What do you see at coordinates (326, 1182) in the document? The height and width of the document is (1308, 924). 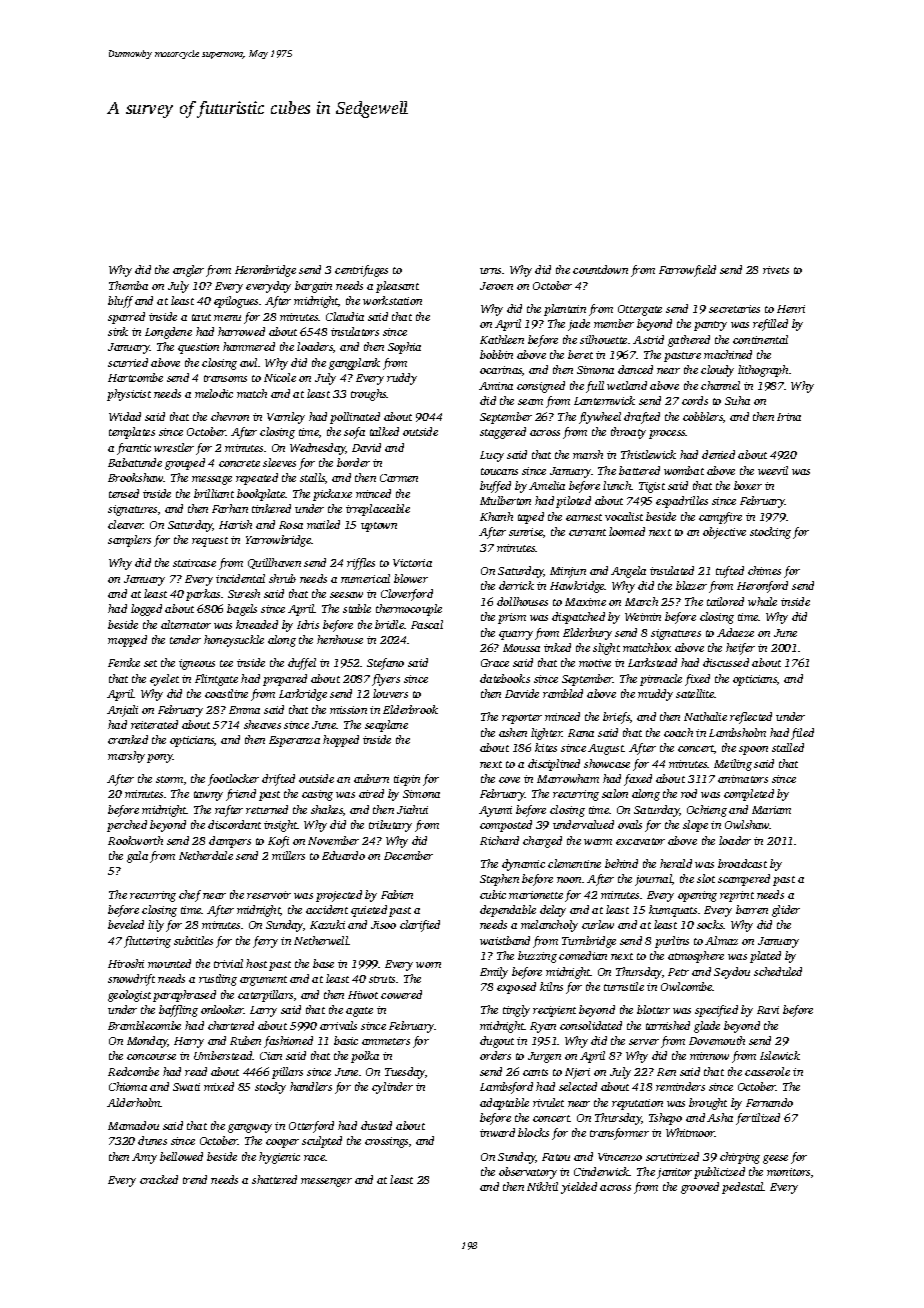 I see `messenger` at bounding box center [326, 1182].
